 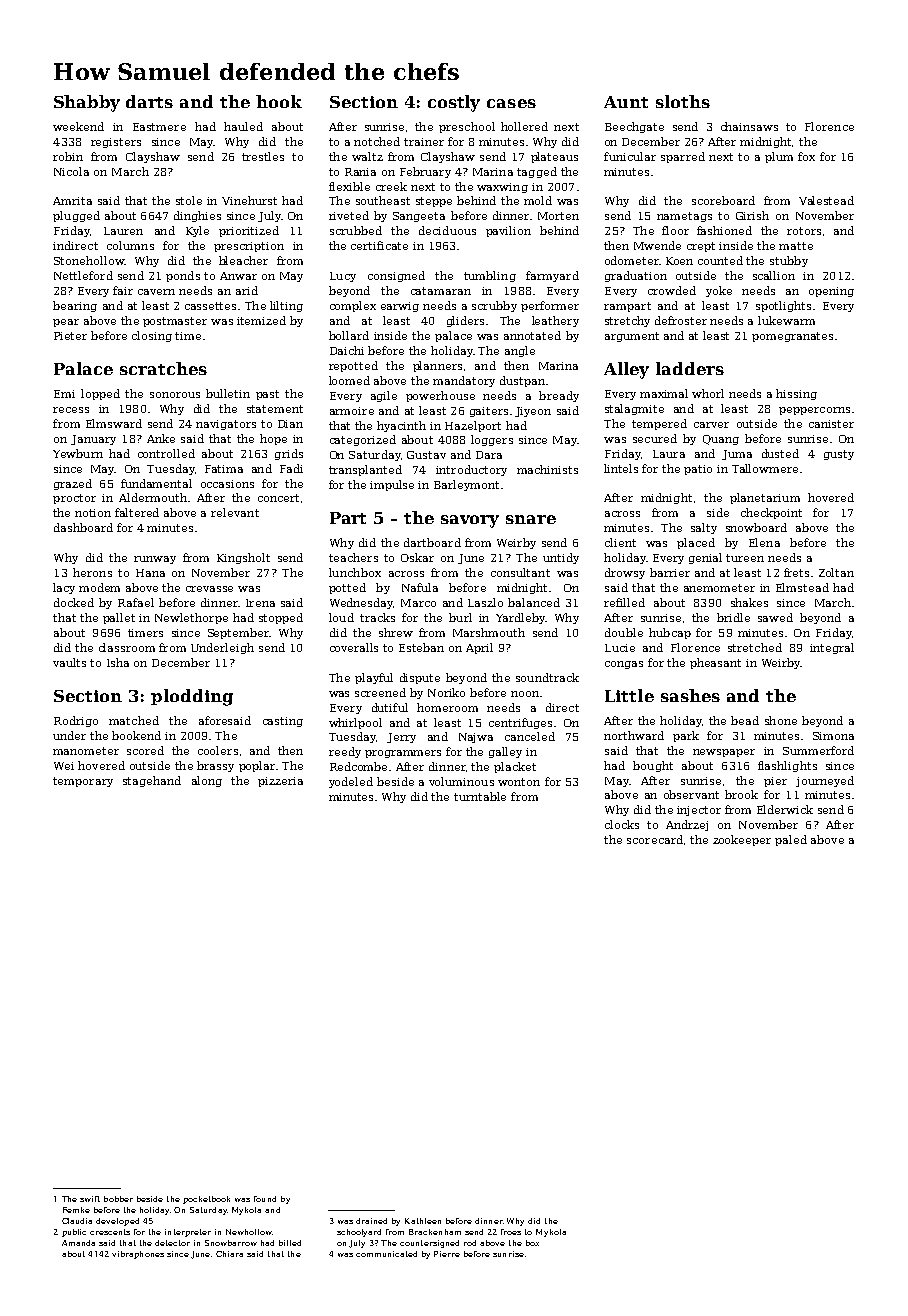 I want to click on sloths, so click(x=683, y=101).
